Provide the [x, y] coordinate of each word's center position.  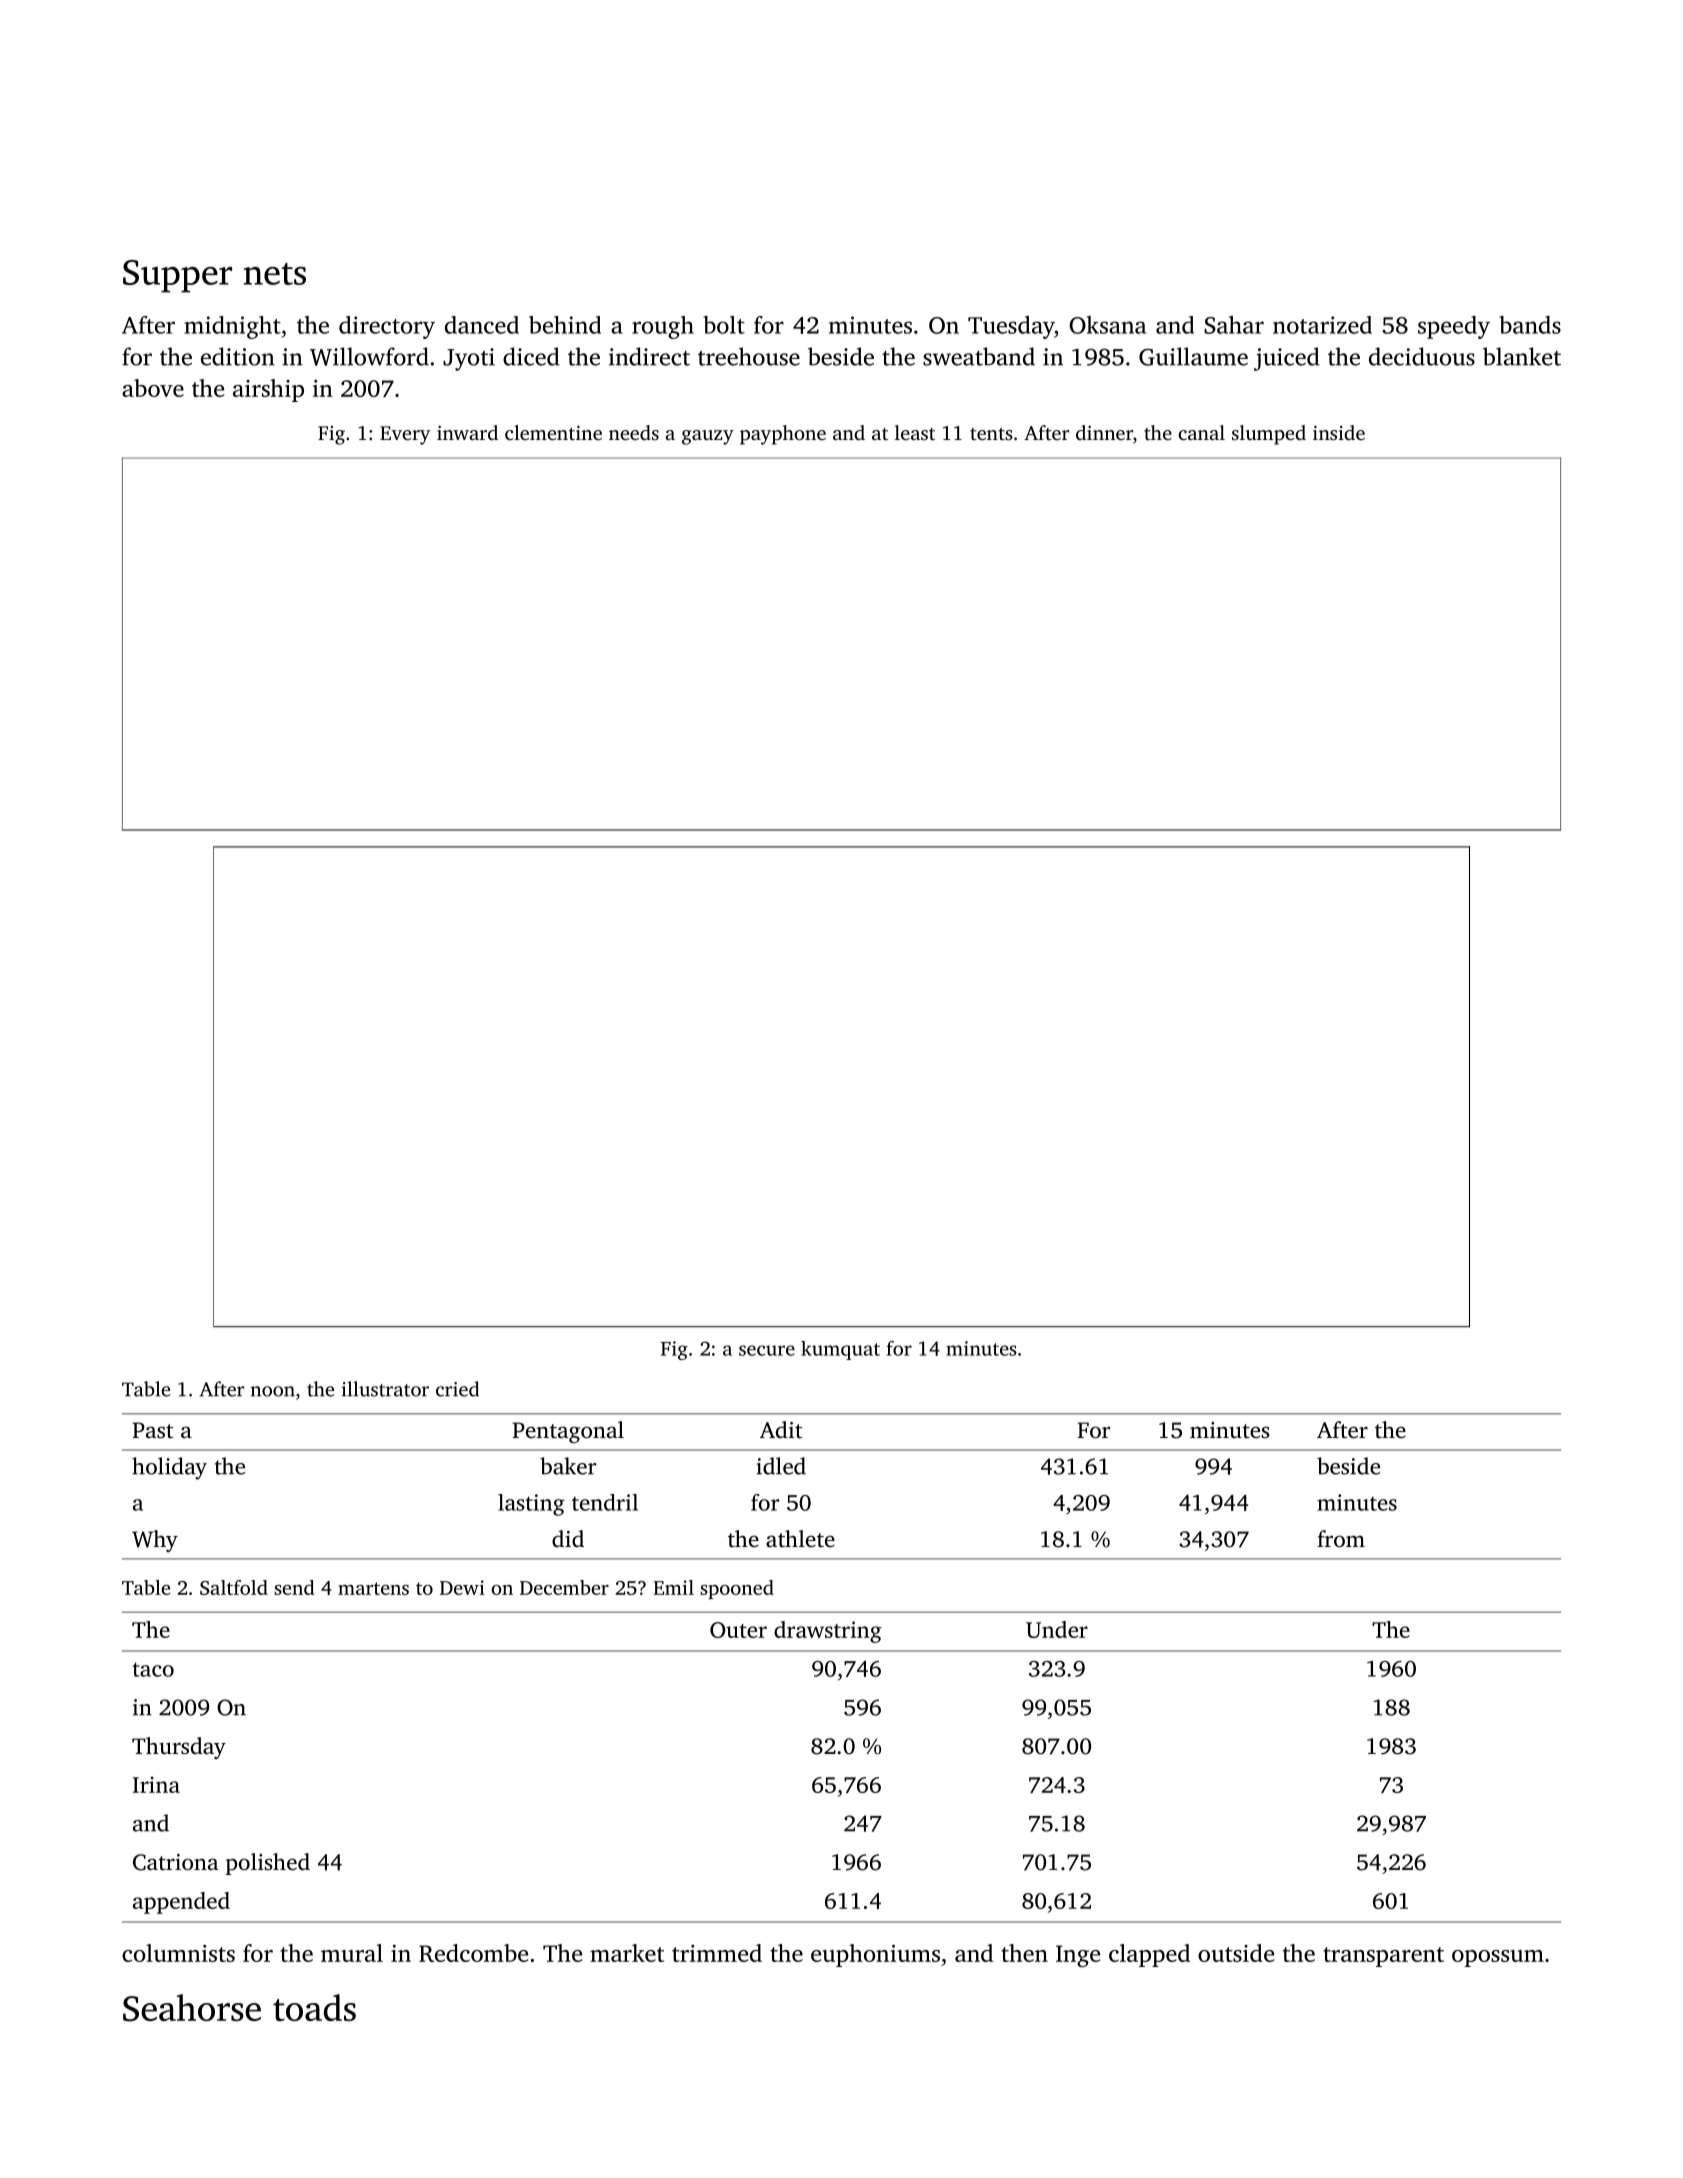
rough [663, 327]
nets [274, 274]
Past [152, 1430]
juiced [1287, 359]
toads [314, 2007]
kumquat [840, 1350]
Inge [1078, 1956]
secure [767, 1350]
